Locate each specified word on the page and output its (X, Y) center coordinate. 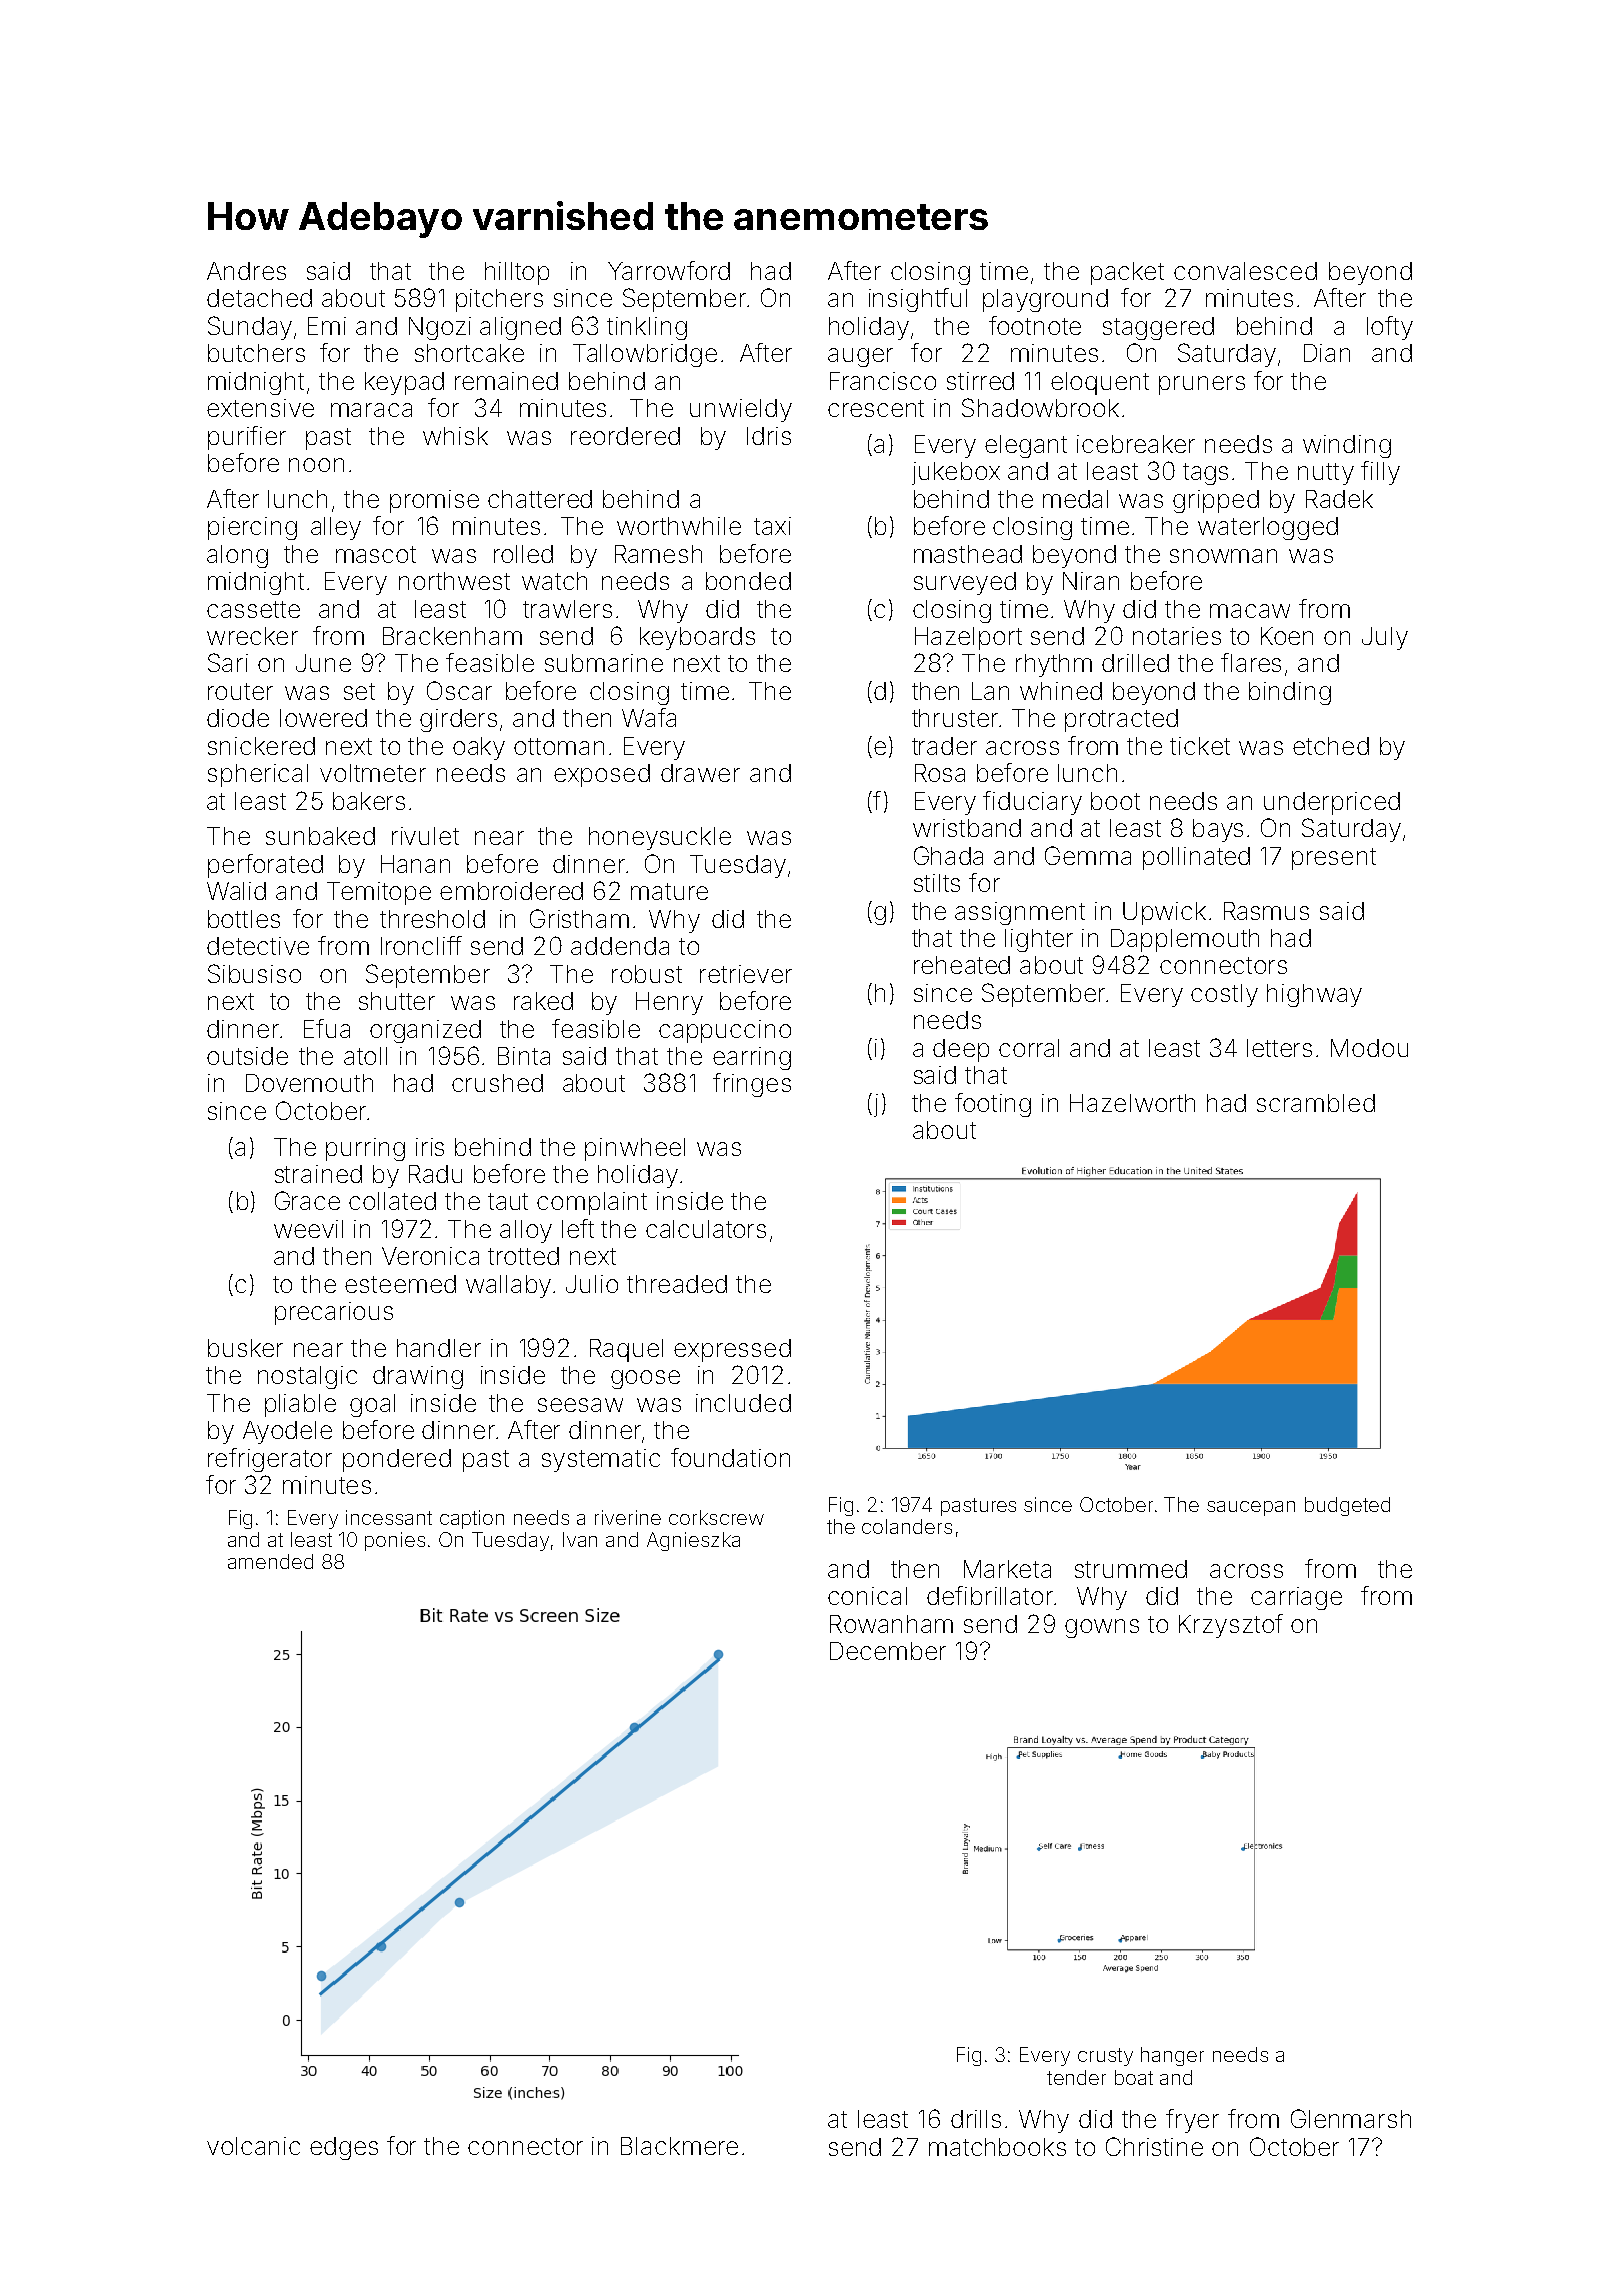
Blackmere (679, 2146)
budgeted (1347, 1506)
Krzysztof (1231, 1626)
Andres (246, 271)
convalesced (1245, 271)
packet (1127, 273)
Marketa (1007, 1569)
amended (270, 1561)
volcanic (253, 2146)
